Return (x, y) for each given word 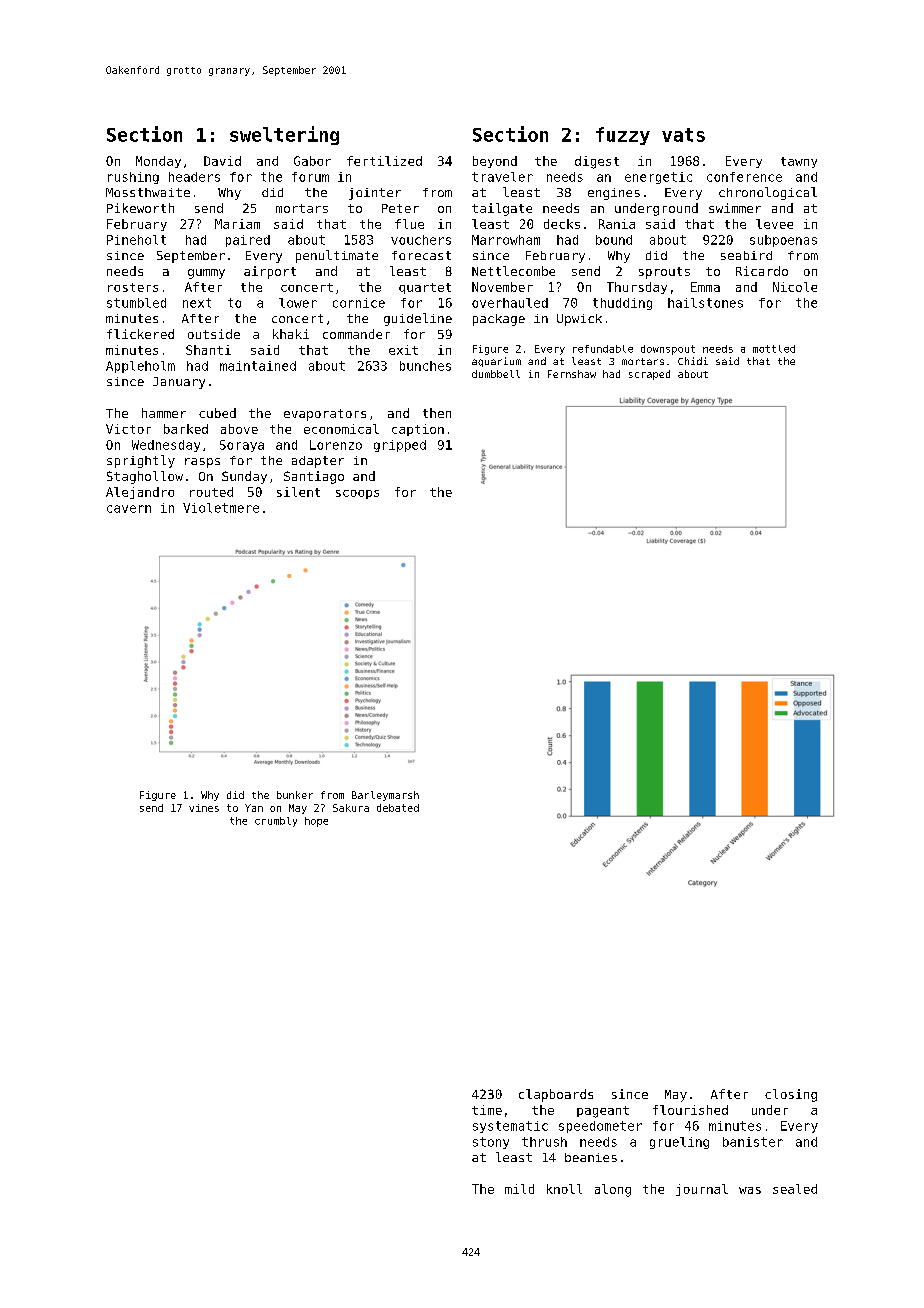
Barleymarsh (385, 796)
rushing (133, 178)
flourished (690, 1110)
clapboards (556, 1095)
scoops (357, 494)
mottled (774, 349)
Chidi (693, 361)
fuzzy (623, 136)
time (487, 1110)
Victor (128, 429)
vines (204, 808)
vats (683, 135)
